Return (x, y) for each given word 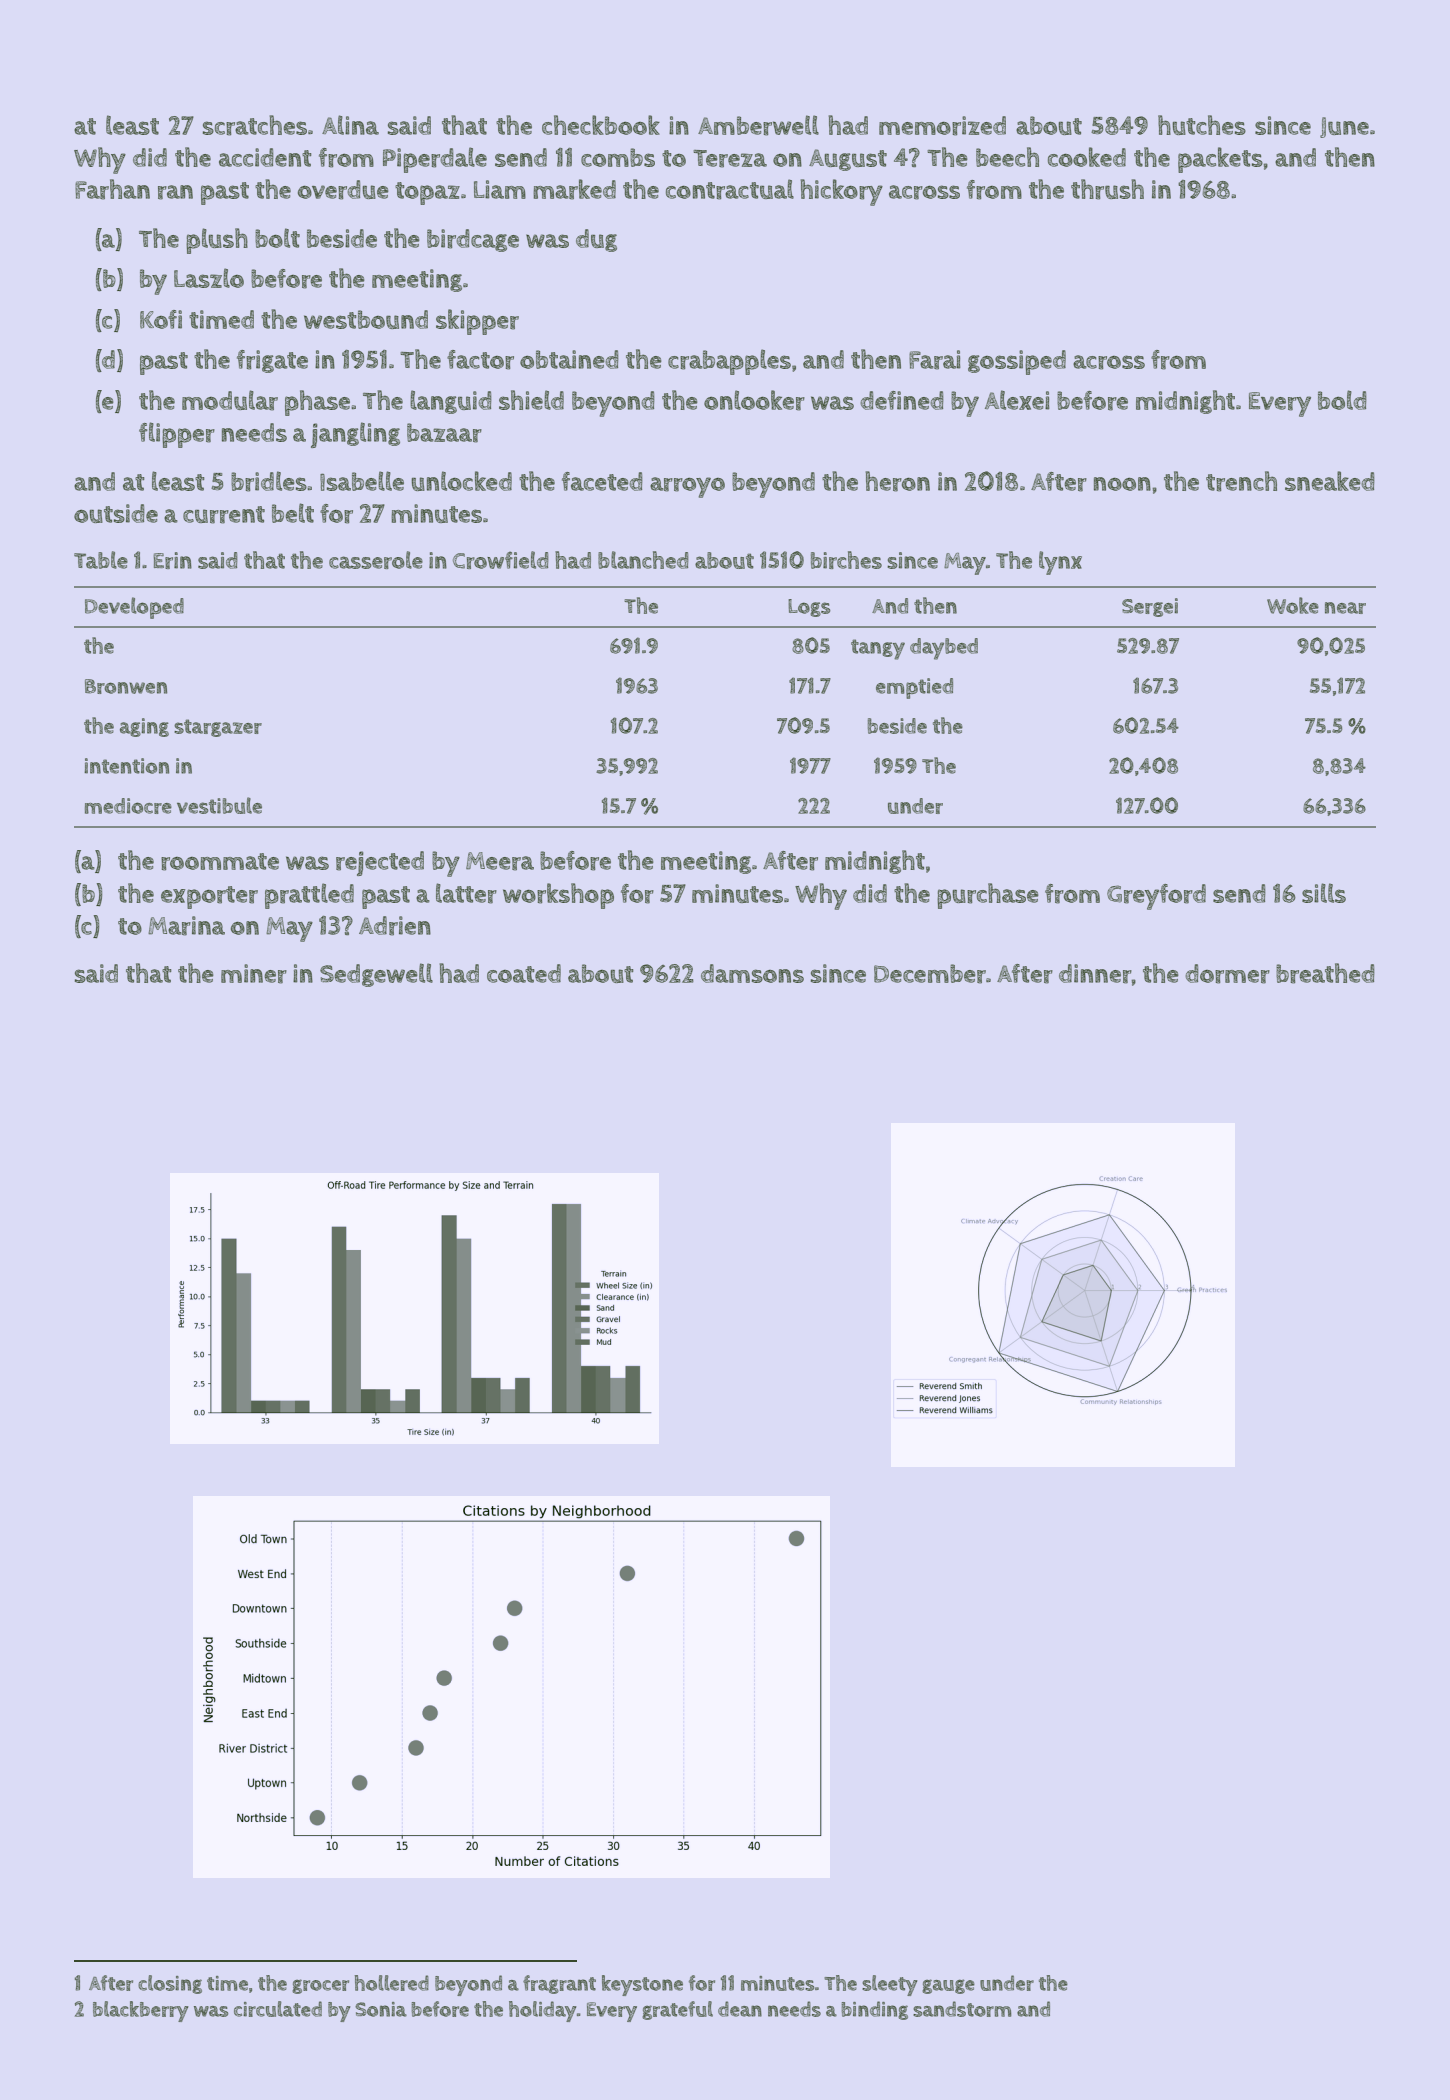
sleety (890, 1985)
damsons (752, 973)
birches (846, 560)
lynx (1060, 563)
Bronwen (126, 686)
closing (170, 1984)
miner (254, 974)
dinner (1095, 974)
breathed (1325, 973)
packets (1220, 160)
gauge (948, 1986)
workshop (558, 896)
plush (217, 241)
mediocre (128, 806)
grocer (320, 1986)
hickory (841, 192)
